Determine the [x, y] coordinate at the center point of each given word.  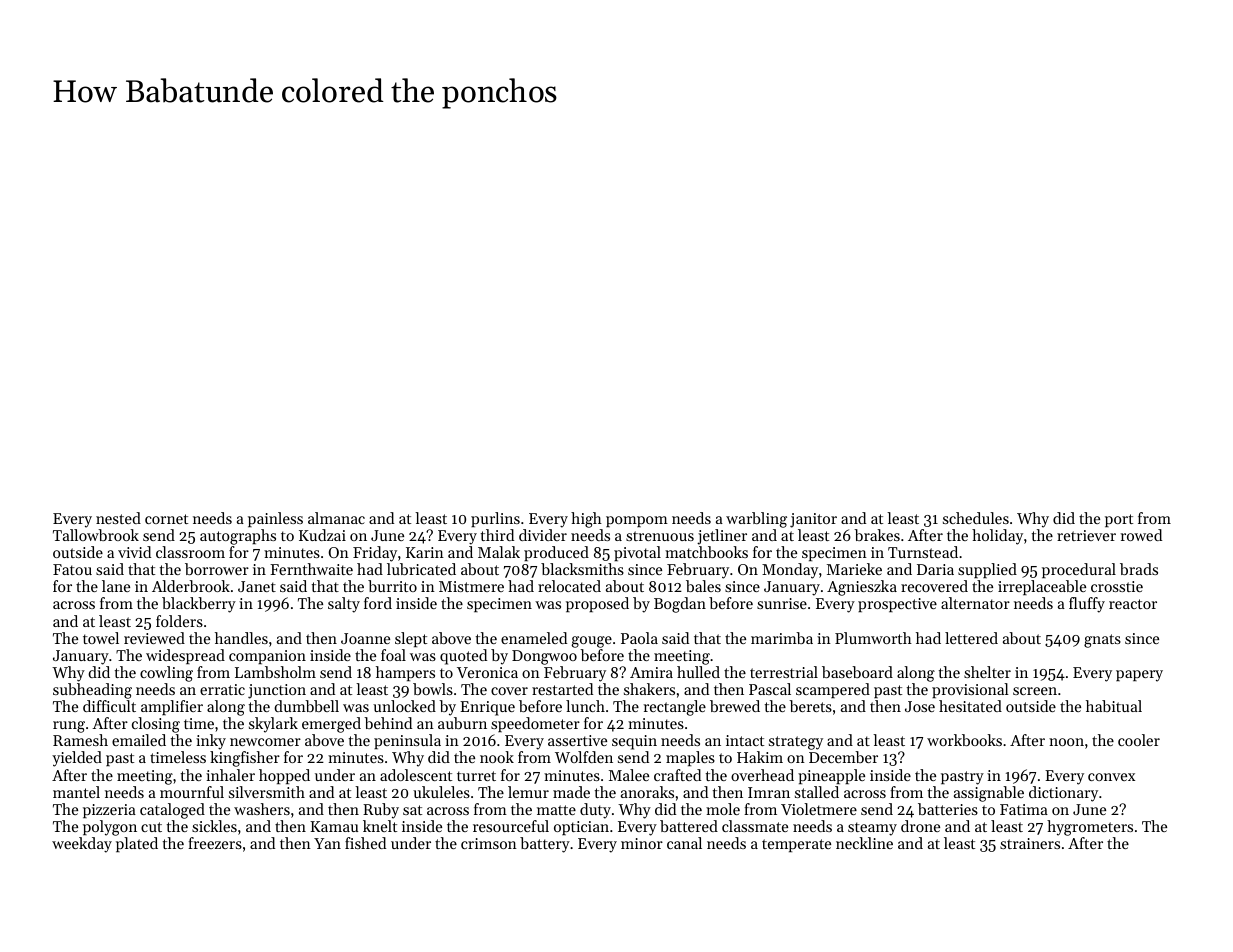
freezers [215, 843]
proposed [597, 604]
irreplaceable [1042, 587]
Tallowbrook [96, 535]
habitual [1114, 706]
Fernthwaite [311, 569]
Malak [499, 552]
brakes [877, 535]
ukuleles [441, 792]
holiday [997, 537]
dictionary [1063, 794]
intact [745, 740]
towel [101, 638]
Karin [425, 552]
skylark [273, 725]
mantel [76, 792]
